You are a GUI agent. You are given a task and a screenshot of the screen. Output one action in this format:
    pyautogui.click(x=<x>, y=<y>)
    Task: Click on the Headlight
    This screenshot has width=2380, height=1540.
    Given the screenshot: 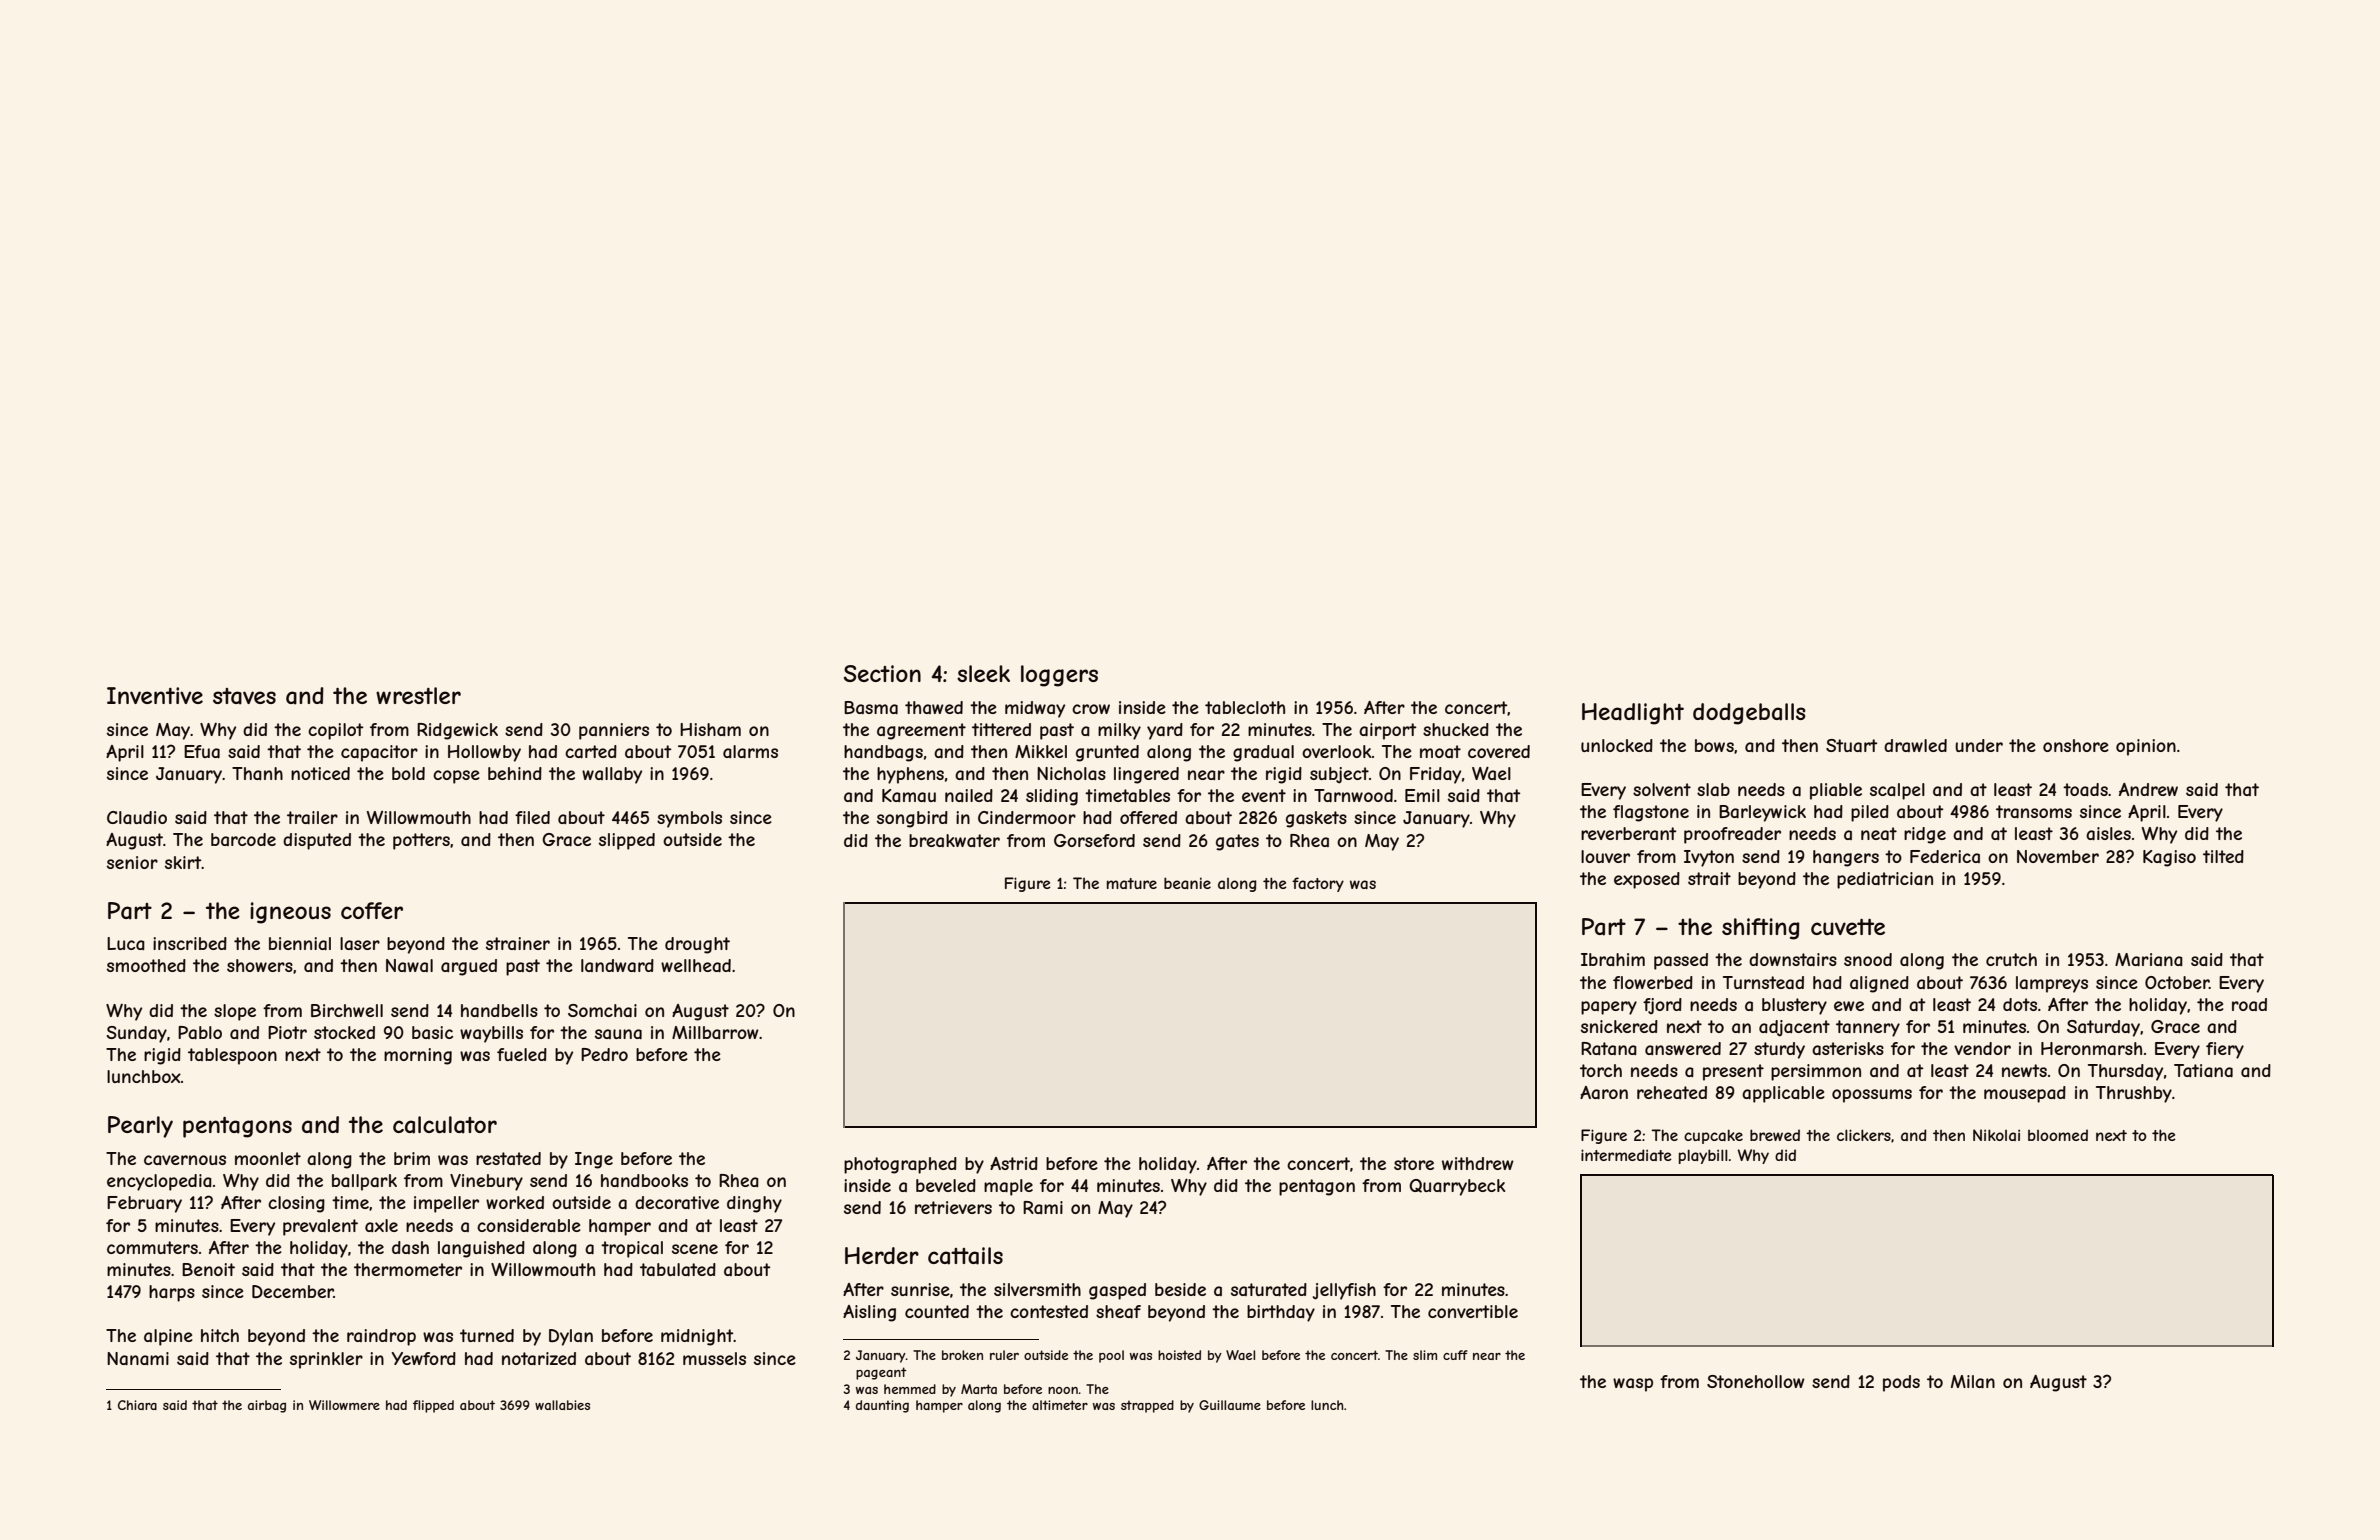 What is the action you would take?
    pyautogui.click(x=1633, y=714)
